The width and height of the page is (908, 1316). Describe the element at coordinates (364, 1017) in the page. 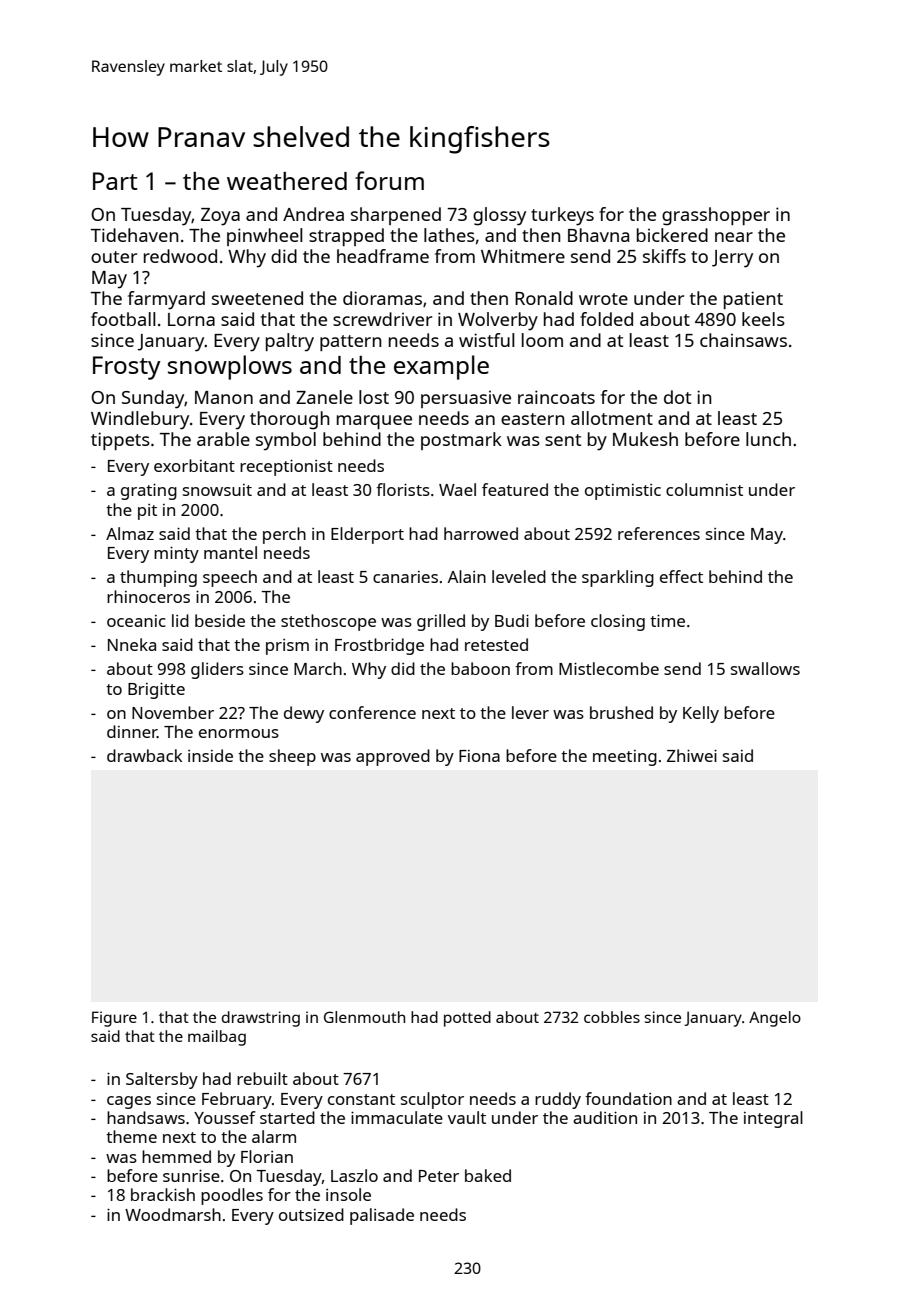

I see `Glenmouth` at that location.
